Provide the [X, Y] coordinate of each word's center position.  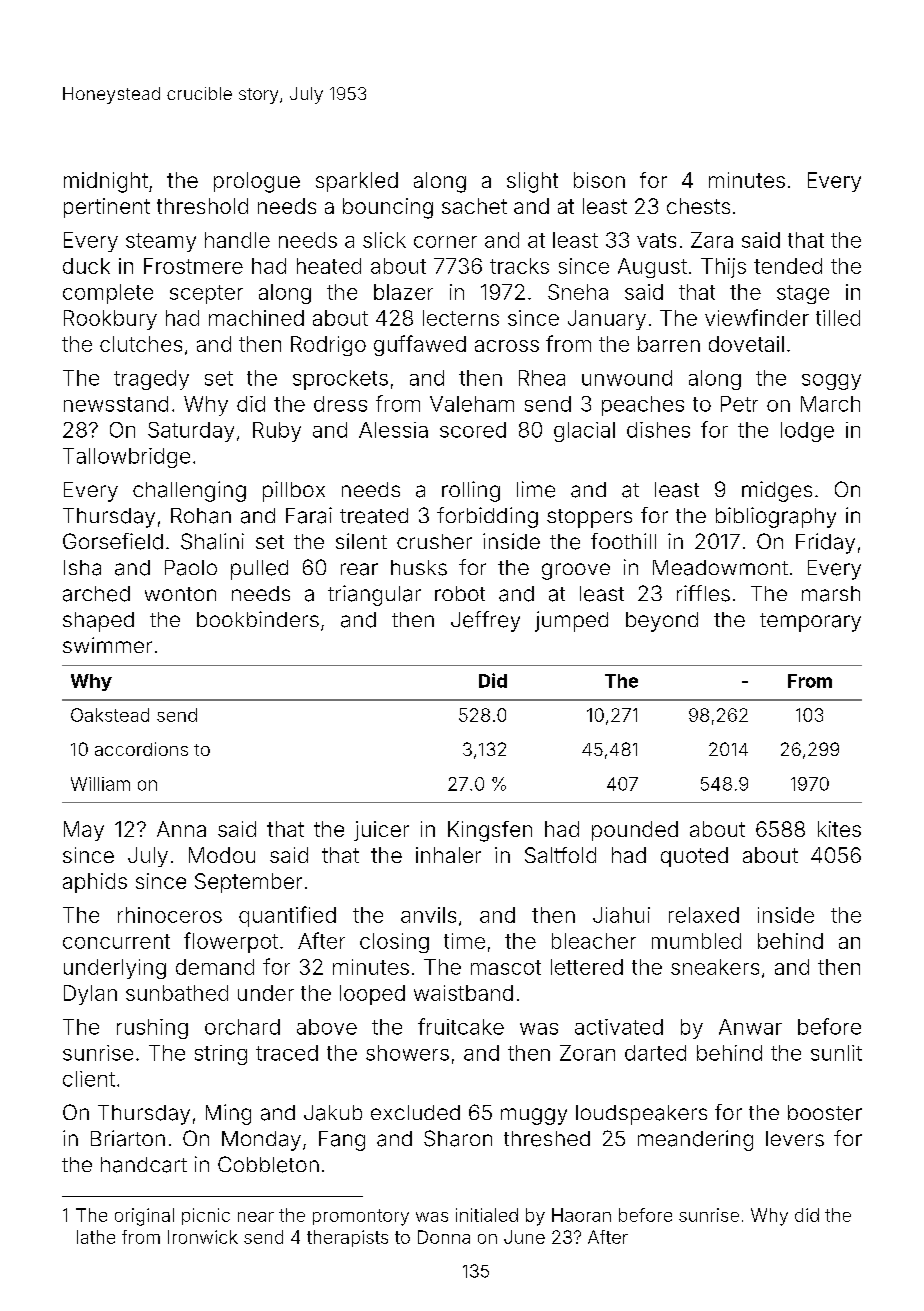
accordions [141, 749]
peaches [643, 406]
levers [795, 1139]
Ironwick [203, 1237]
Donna [444, 1237]
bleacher [594, 941]
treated [374, 516]
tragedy [151, 380]
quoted [694, 857]
